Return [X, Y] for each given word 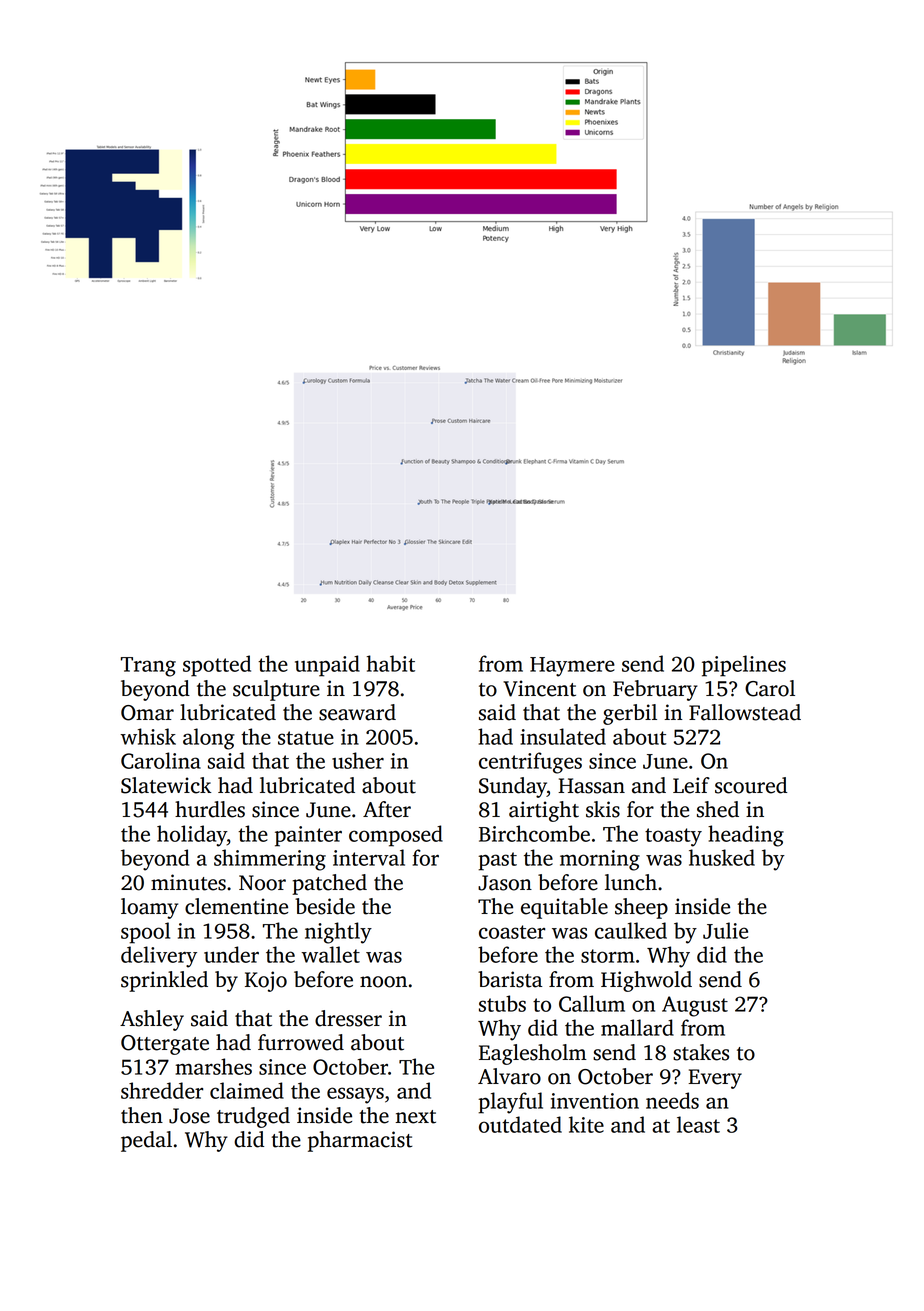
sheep [641, 908]
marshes [213, 1066]
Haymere [572, 667]
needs [672, 1100]
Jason [505, 883]
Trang [148, 667]
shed [718, 809]
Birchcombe [534, 833]
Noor [262, 883]
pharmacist [360, 1141]
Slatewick [166, 785]
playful [510, 1103]
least [698, 1124]
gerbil [630, 714]
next [416, 1117]
